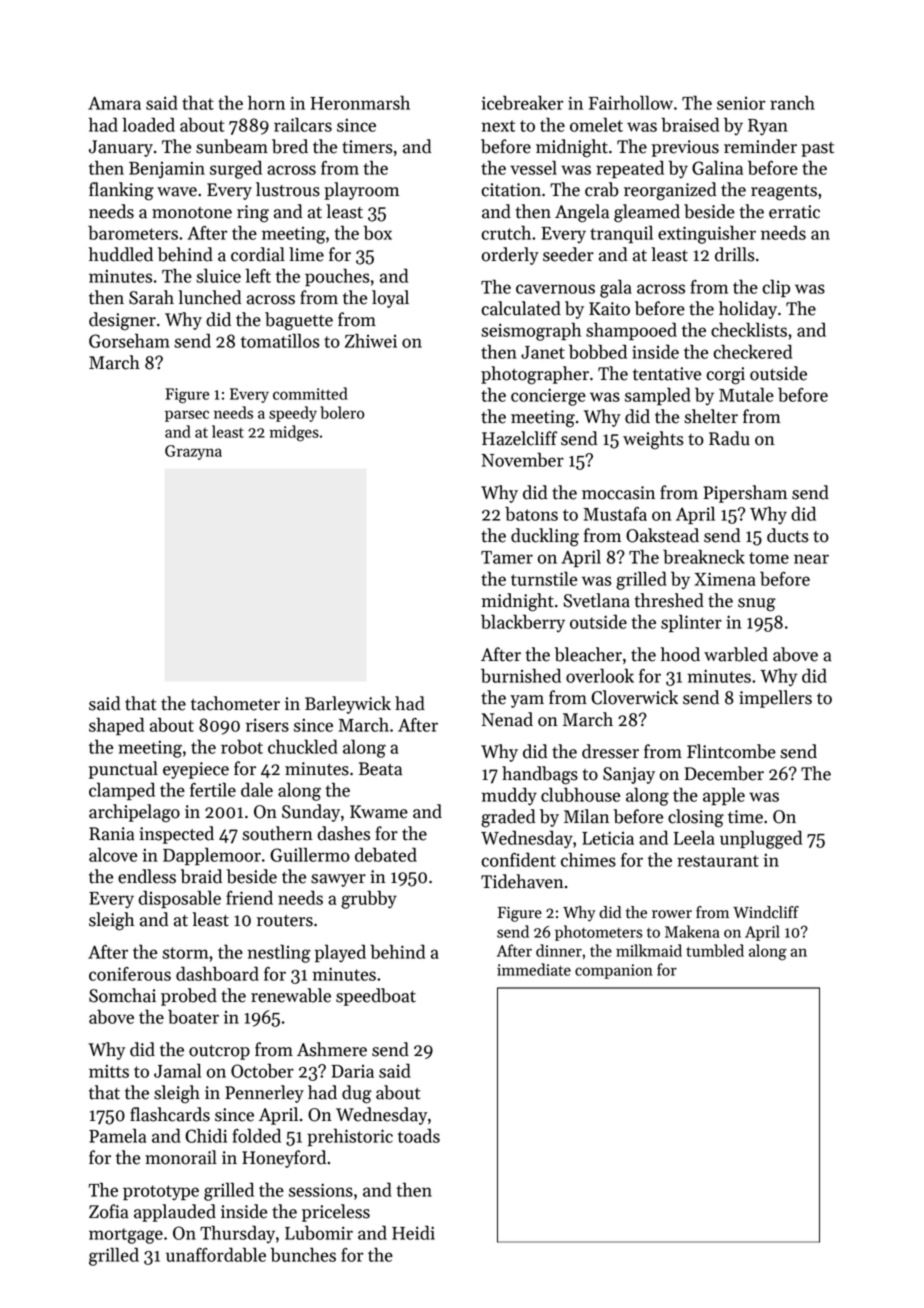 This image has width=924, height=1308. Describe the element at coordinates (629, 775) in the image. I see `Sanjay` at that location.
